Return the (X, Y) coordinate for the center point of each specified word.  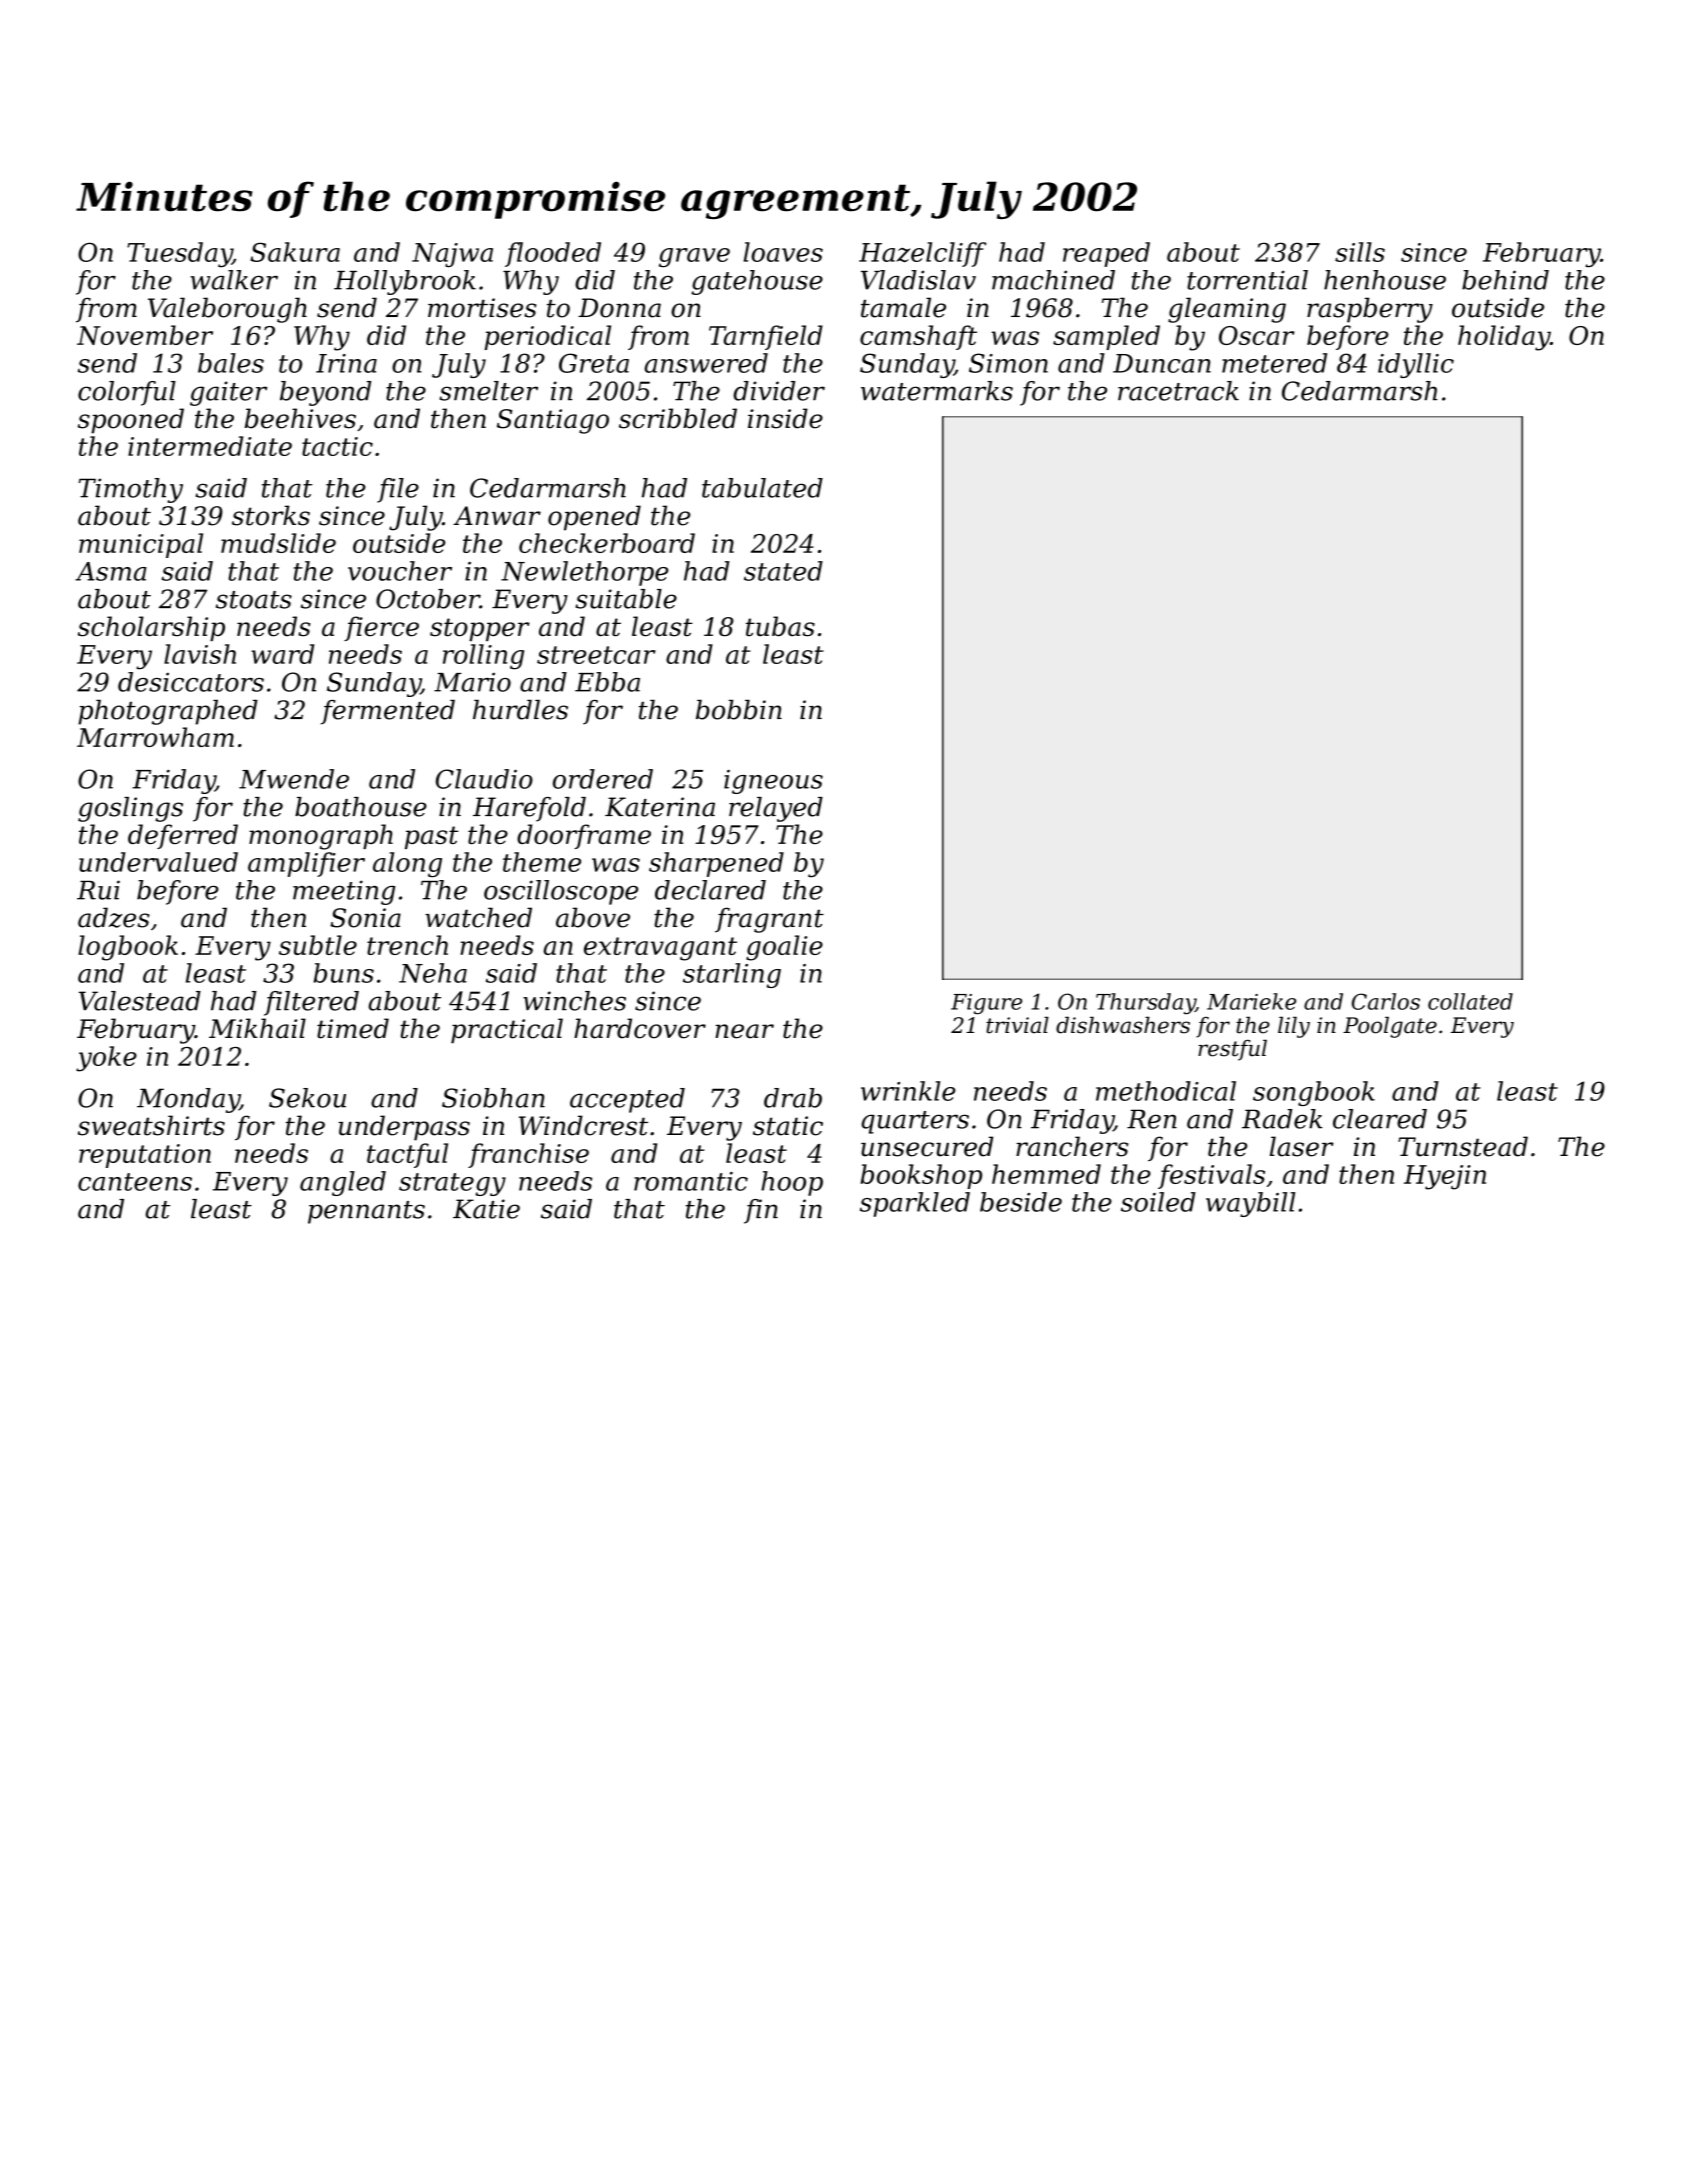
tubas (780, 626)
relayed (776, 809)
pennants (366, 1212)
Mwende (294, 779)
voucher (400, 571)
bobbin (739, 710)
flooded (553, 254)
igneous (773, 781)
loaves (783, 252)
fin (761, 1211)
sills (1360, 252)
